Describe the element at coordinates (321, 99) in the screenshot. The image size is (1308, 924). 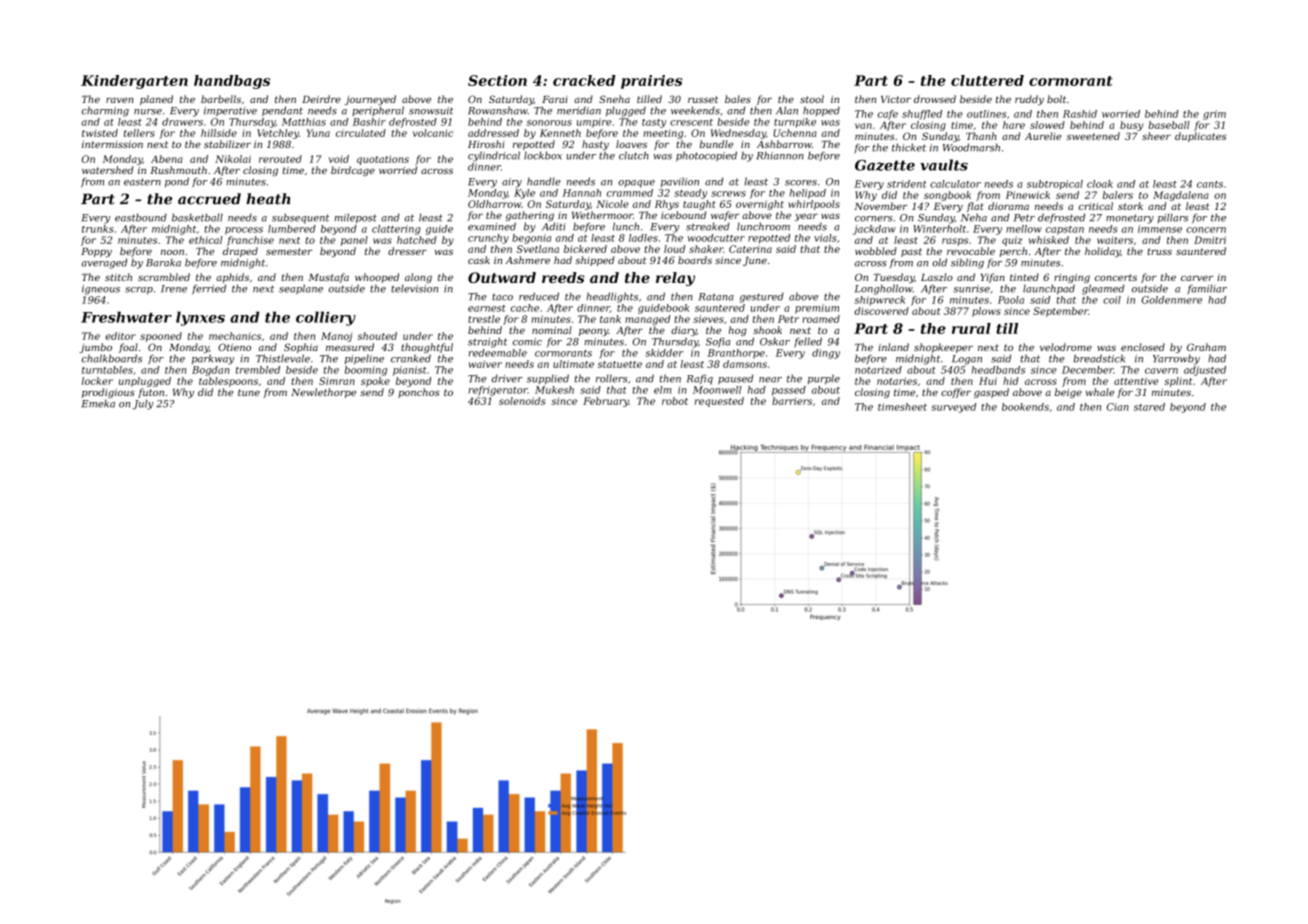
I see `Deirdre` at that location.
